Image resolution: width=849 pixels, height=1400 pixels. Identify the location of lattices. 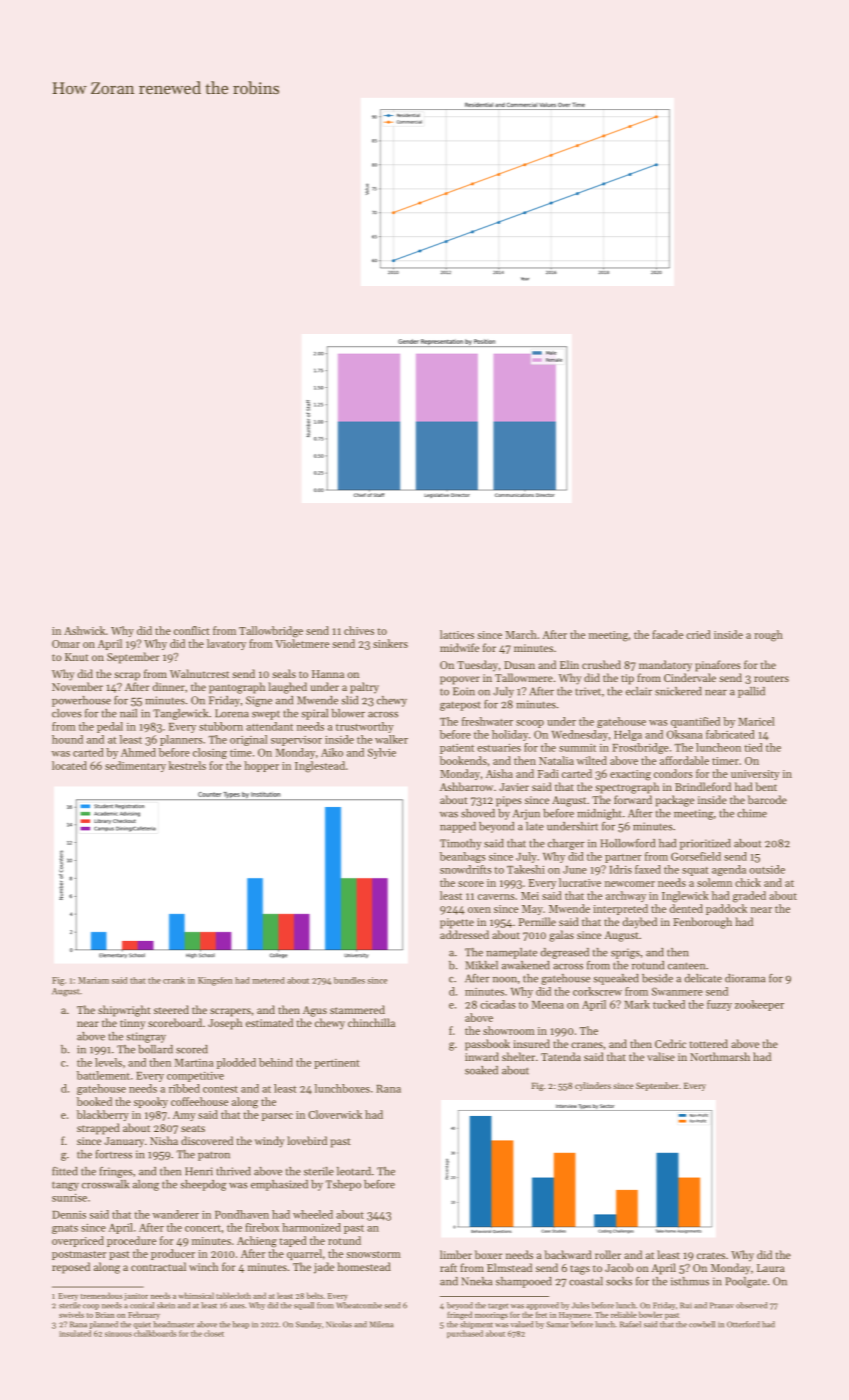
(457, 634).
